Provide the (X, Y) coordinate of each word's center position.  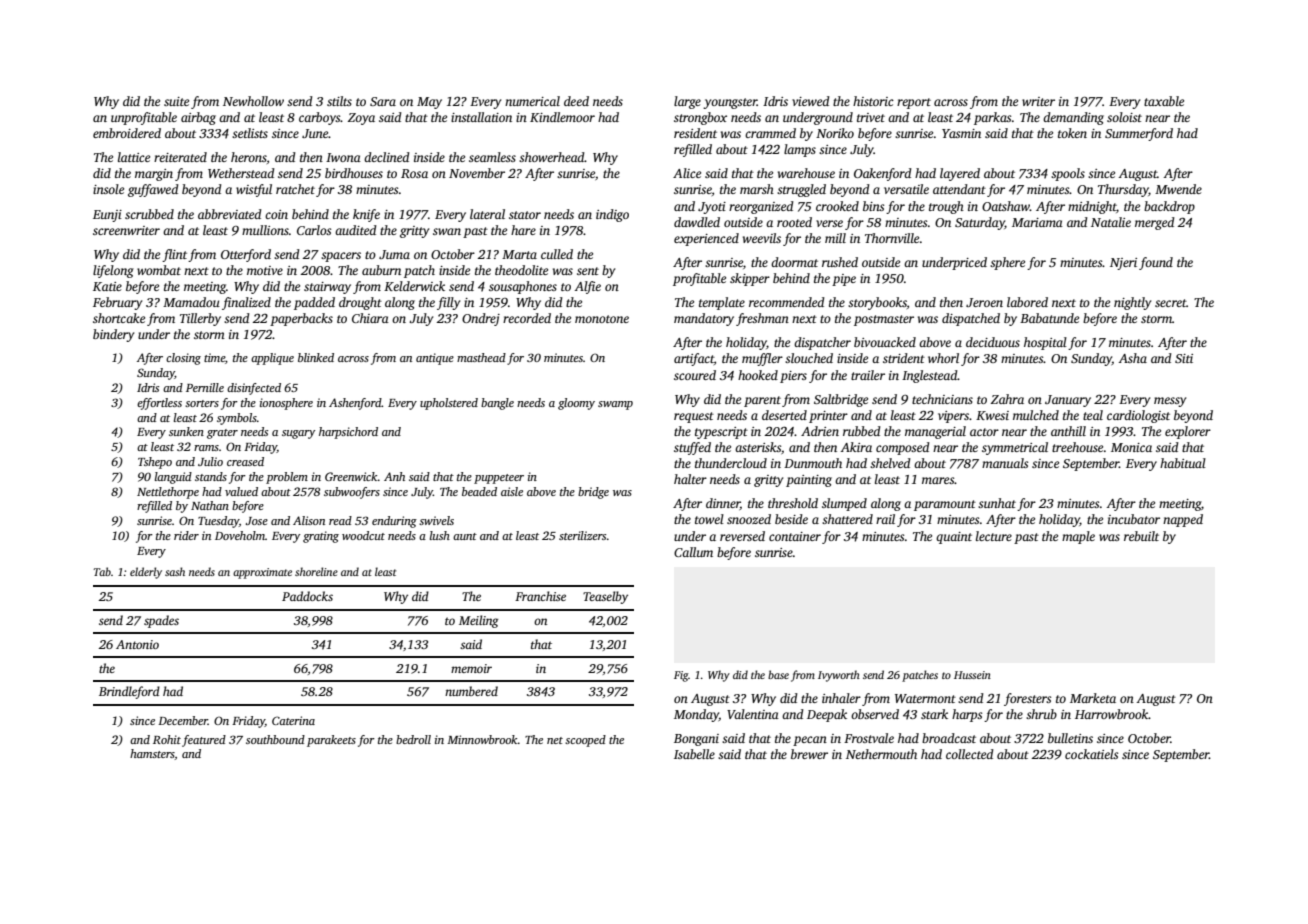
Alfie (587, 287)
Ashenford (355, 404)
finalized (246, 303)
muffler (762, 359)
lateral (487, 214)
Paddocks (307, 596)
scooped (585, 741)
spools (1068, 174)
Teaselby (605, 597)
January (1068, 401)
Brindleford (129, 692)
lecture (994, 536)
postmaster (884, 320)
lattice (134, 157)
